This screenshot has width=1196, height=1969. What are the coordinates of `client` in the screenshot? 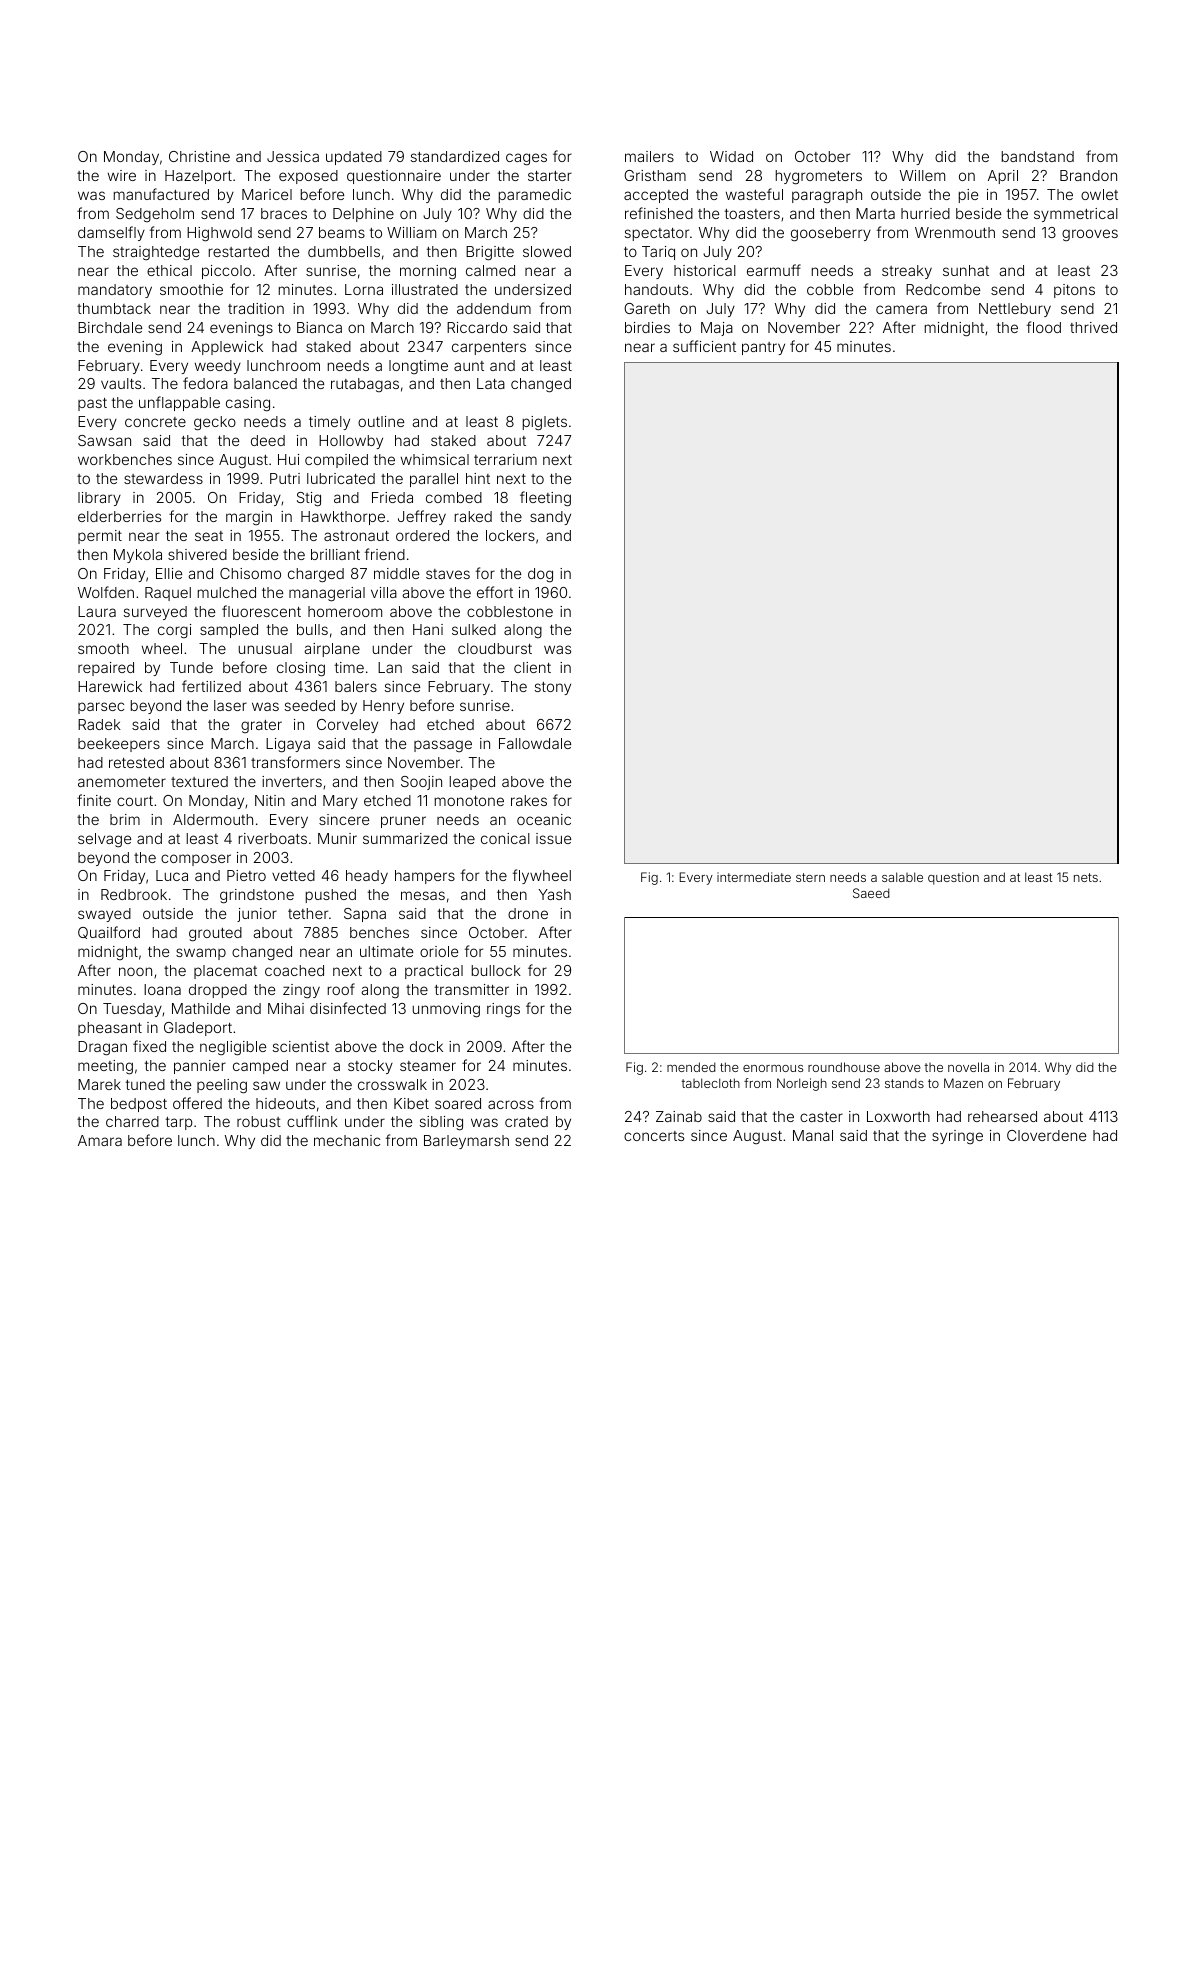 It's located at (532, 667).
